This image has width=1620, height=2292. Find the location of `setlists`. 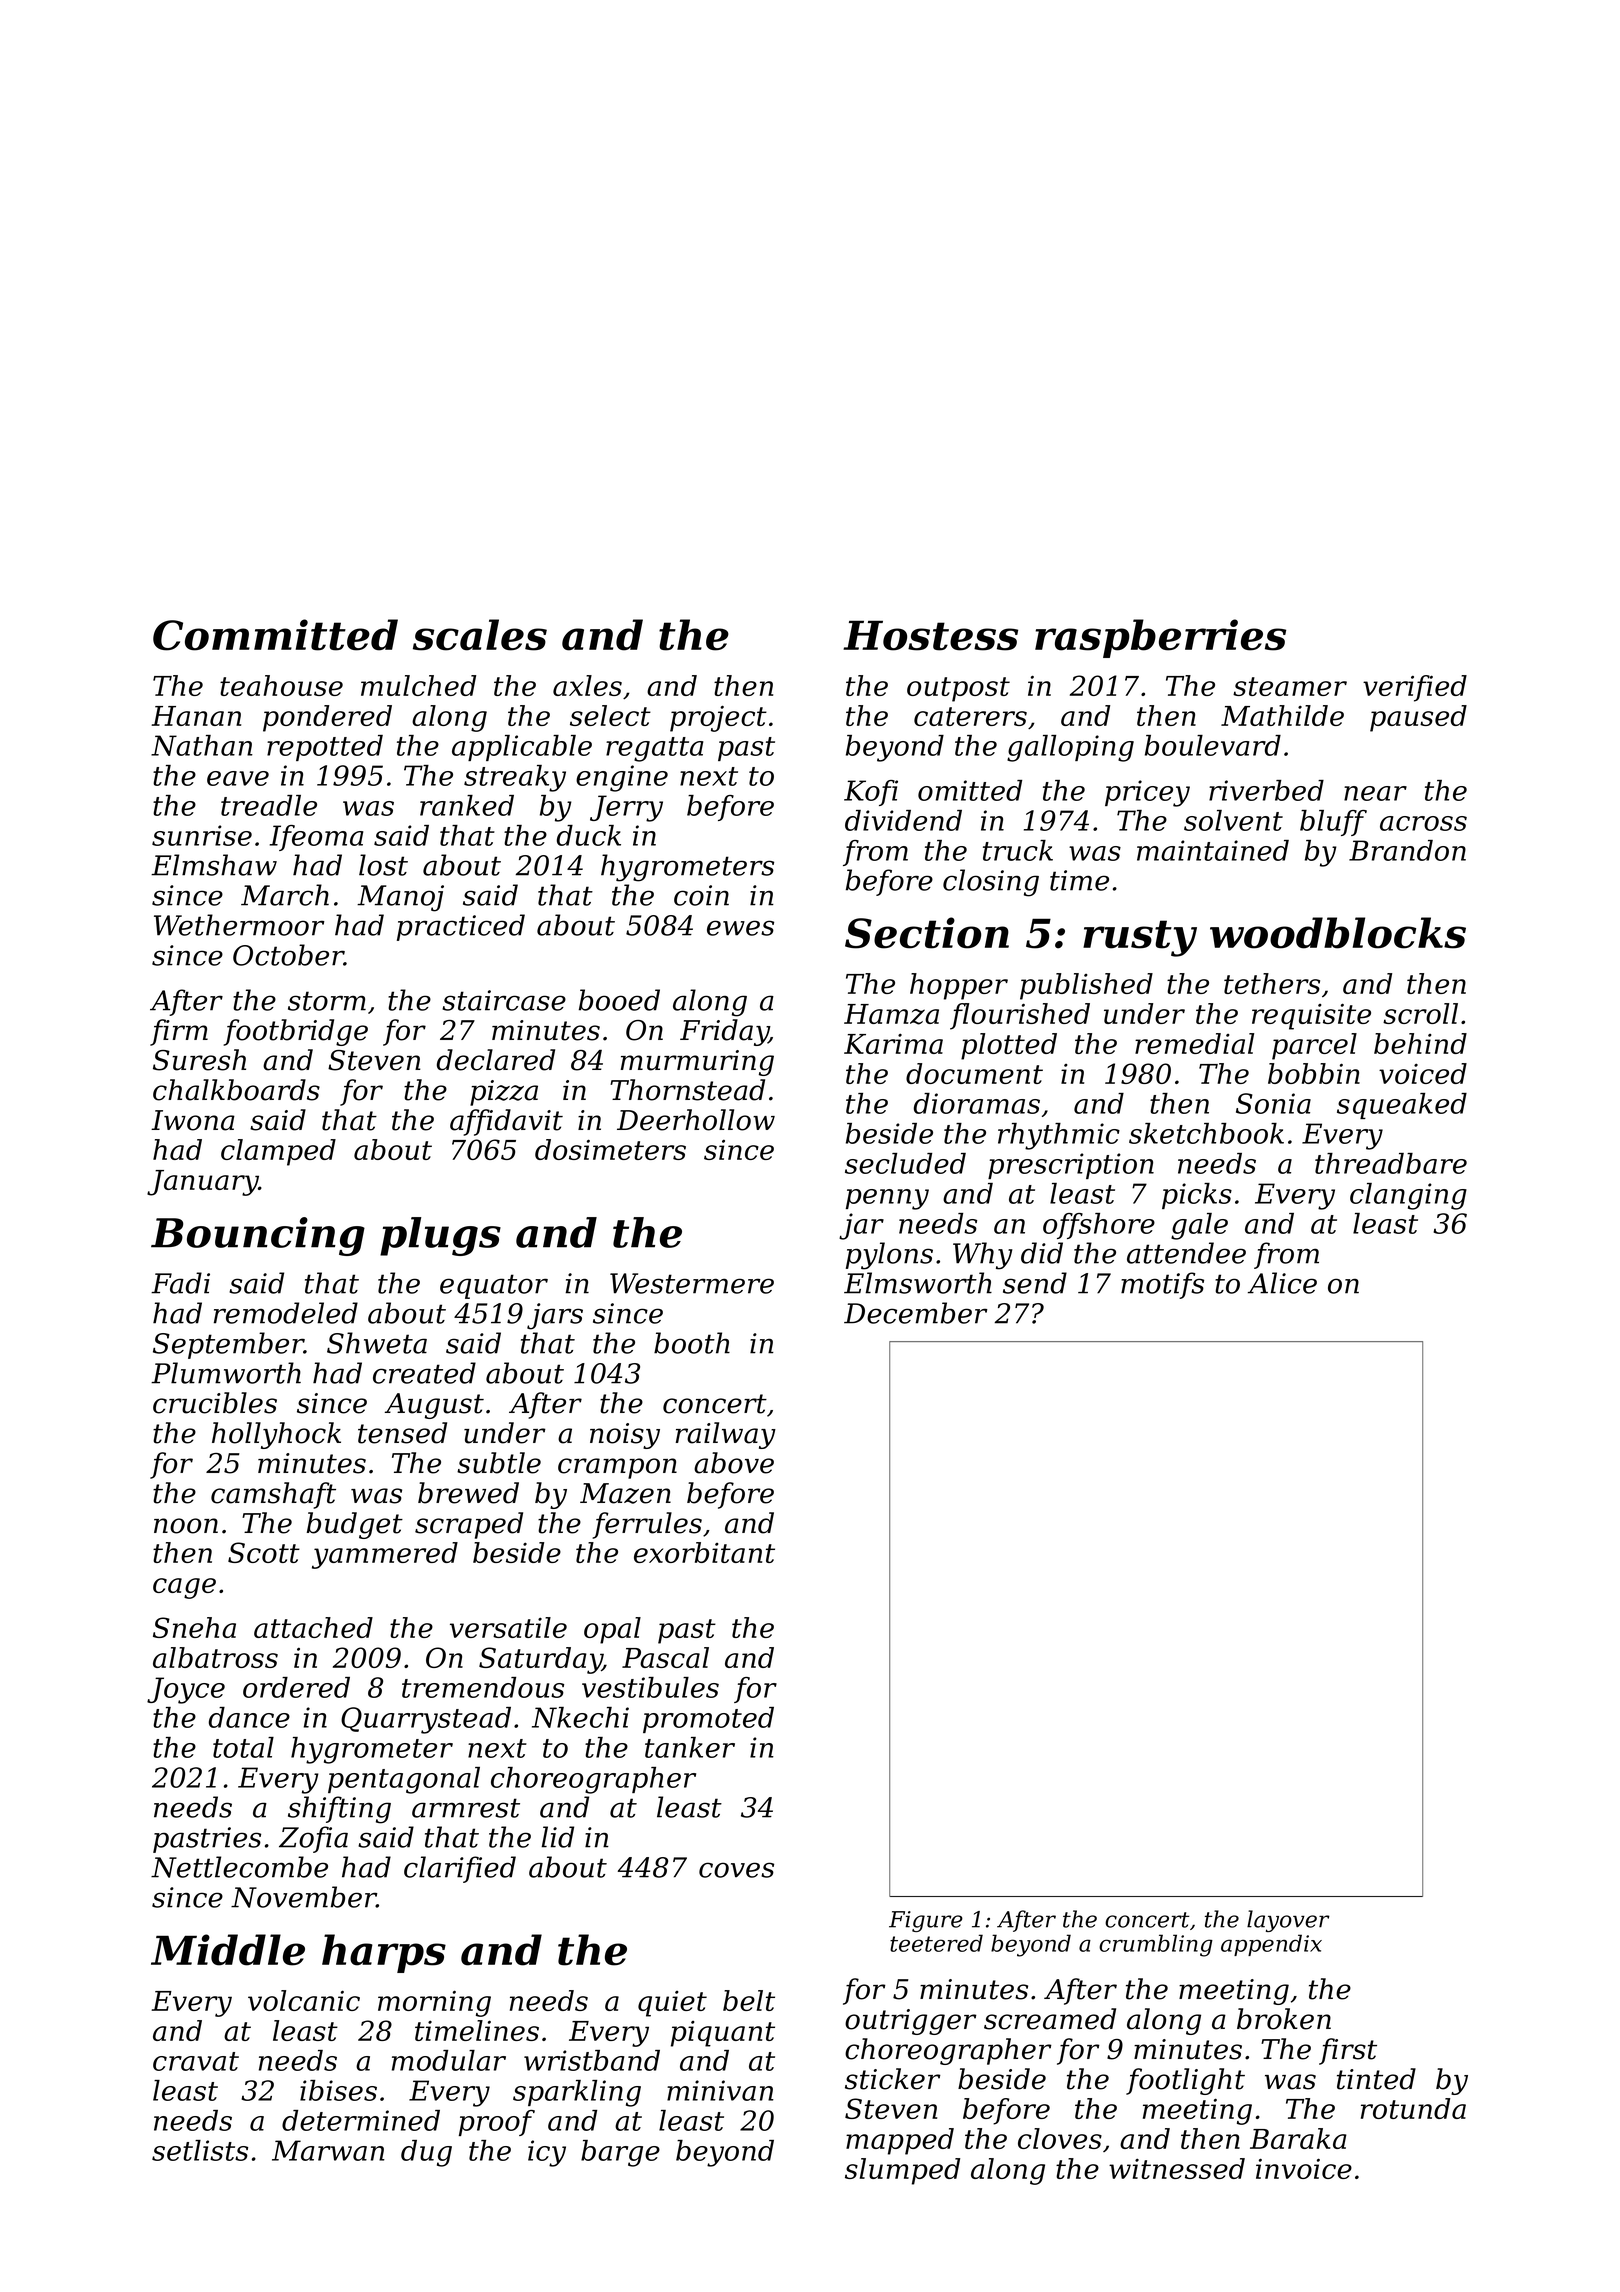

setlists is located at coordinates (200, 2150).
